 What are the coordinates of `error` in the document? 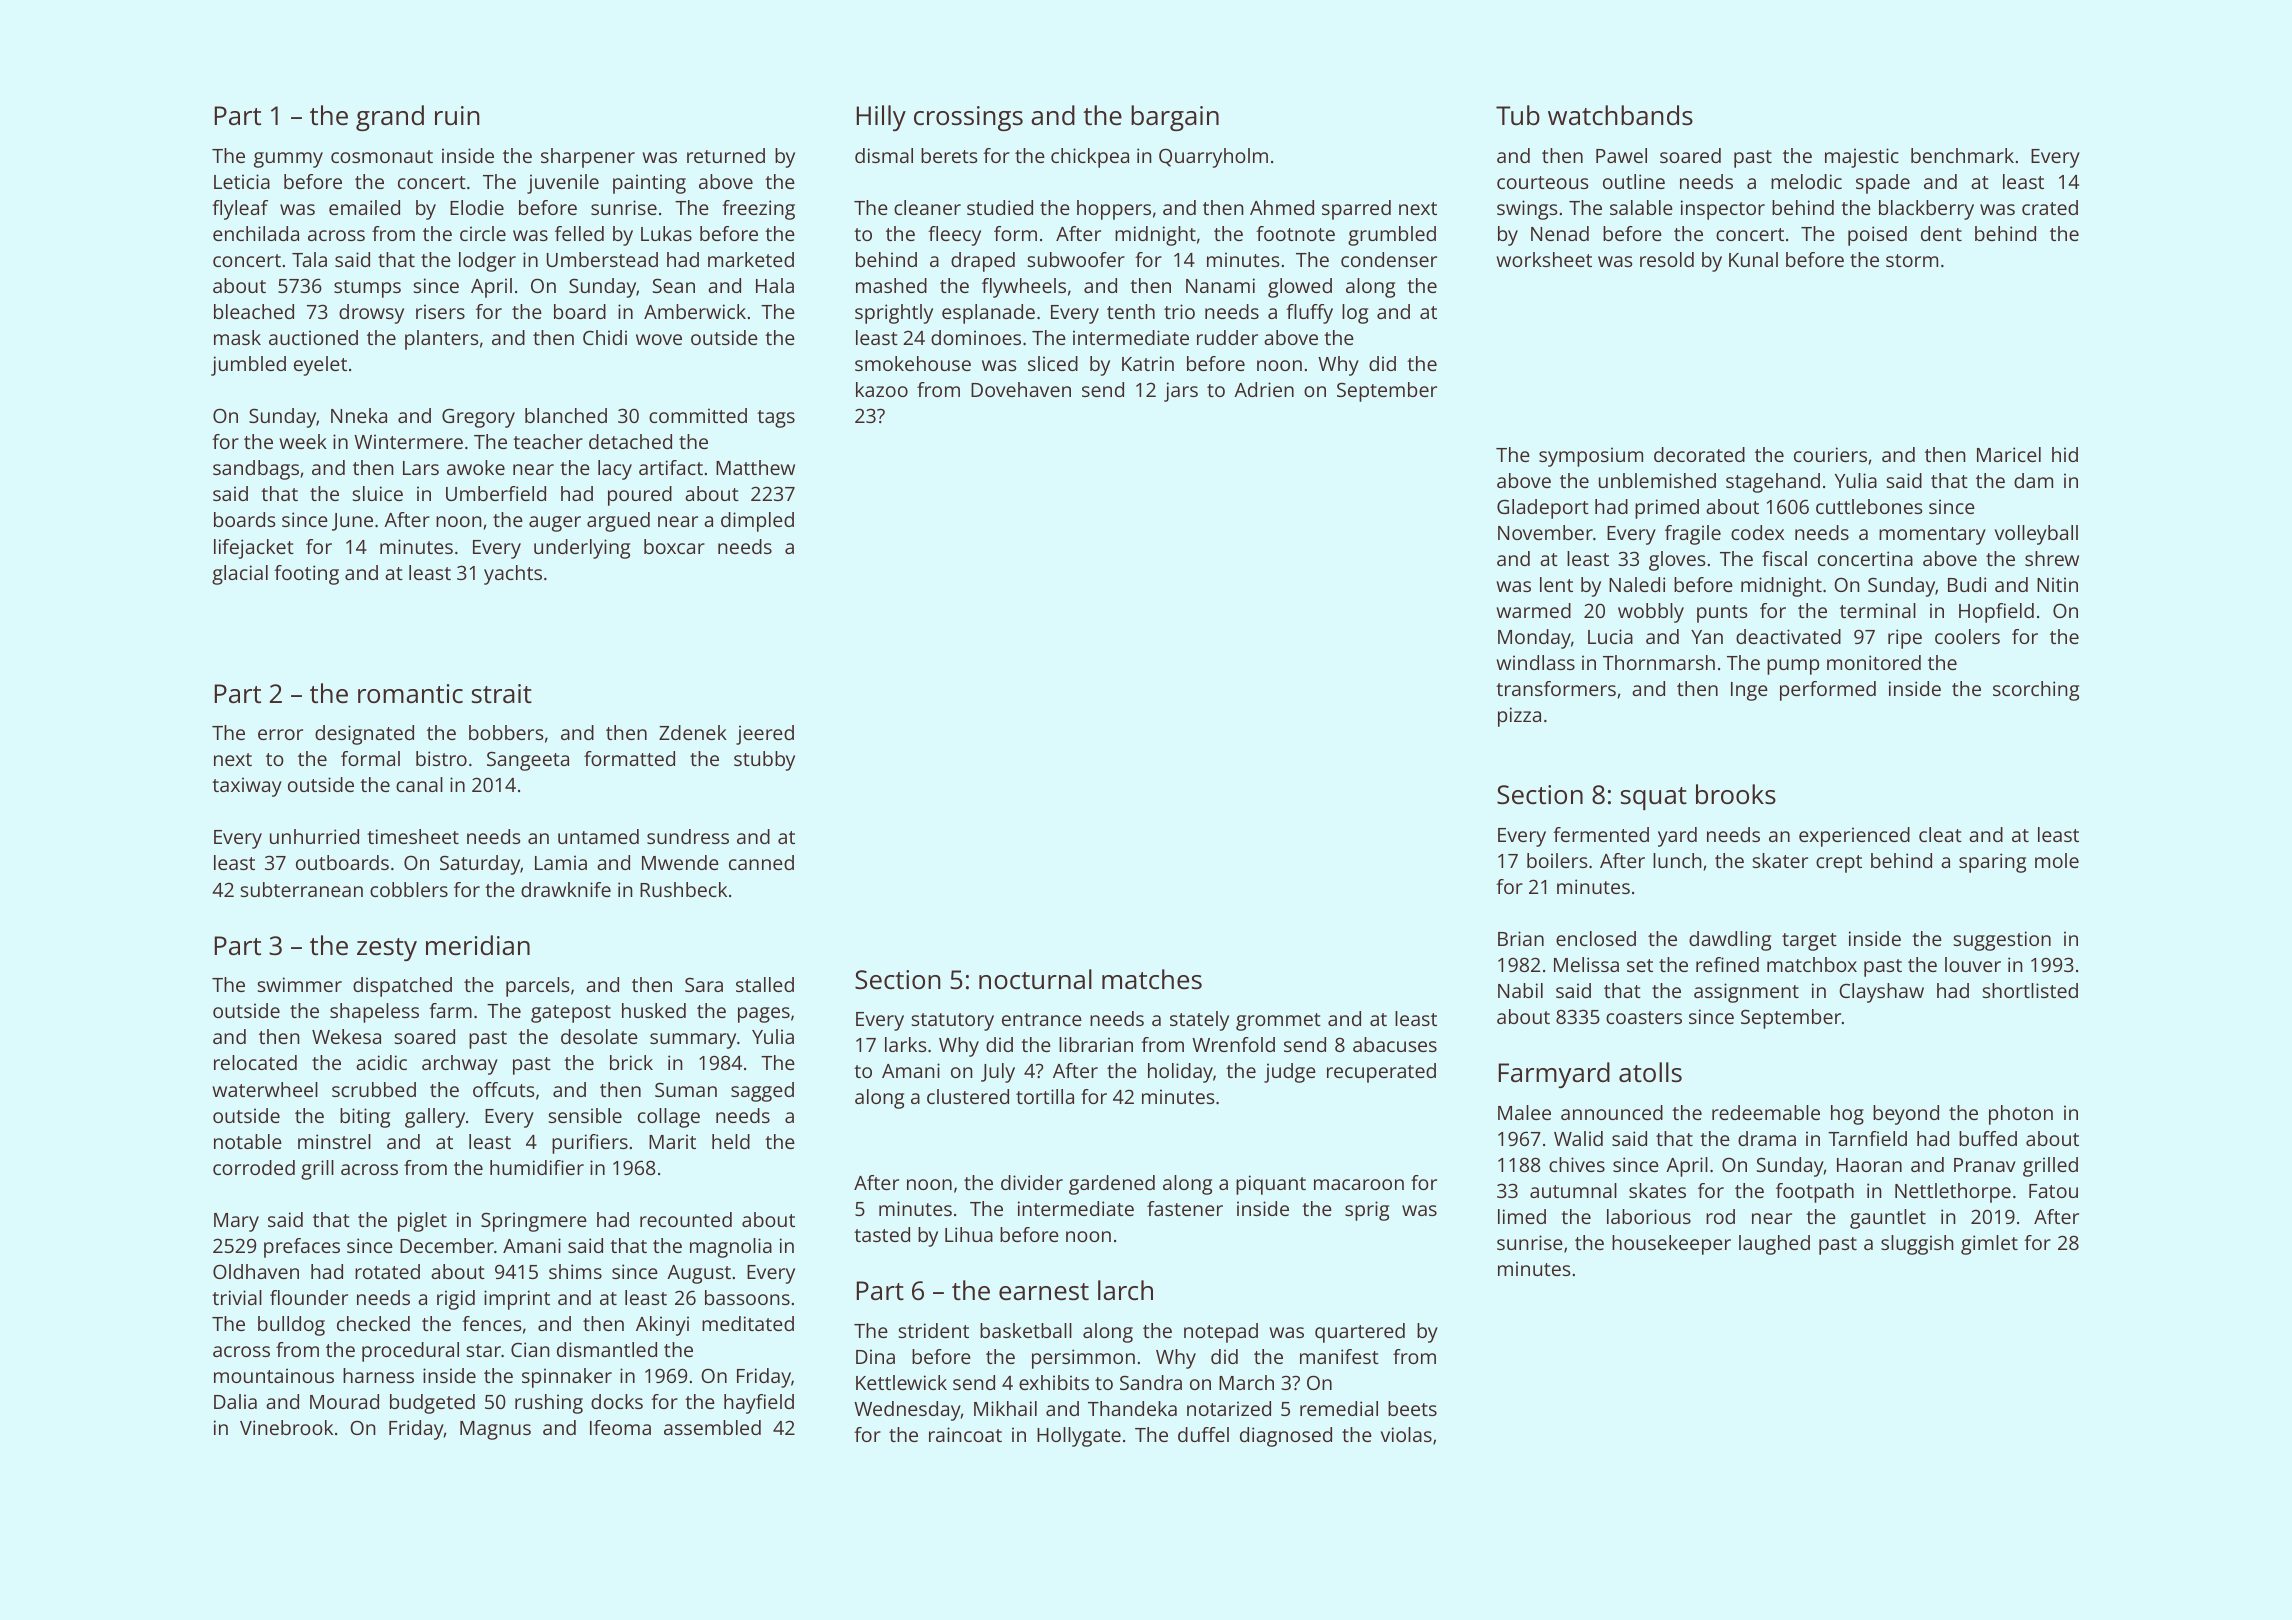 It's located at (280, 734).
